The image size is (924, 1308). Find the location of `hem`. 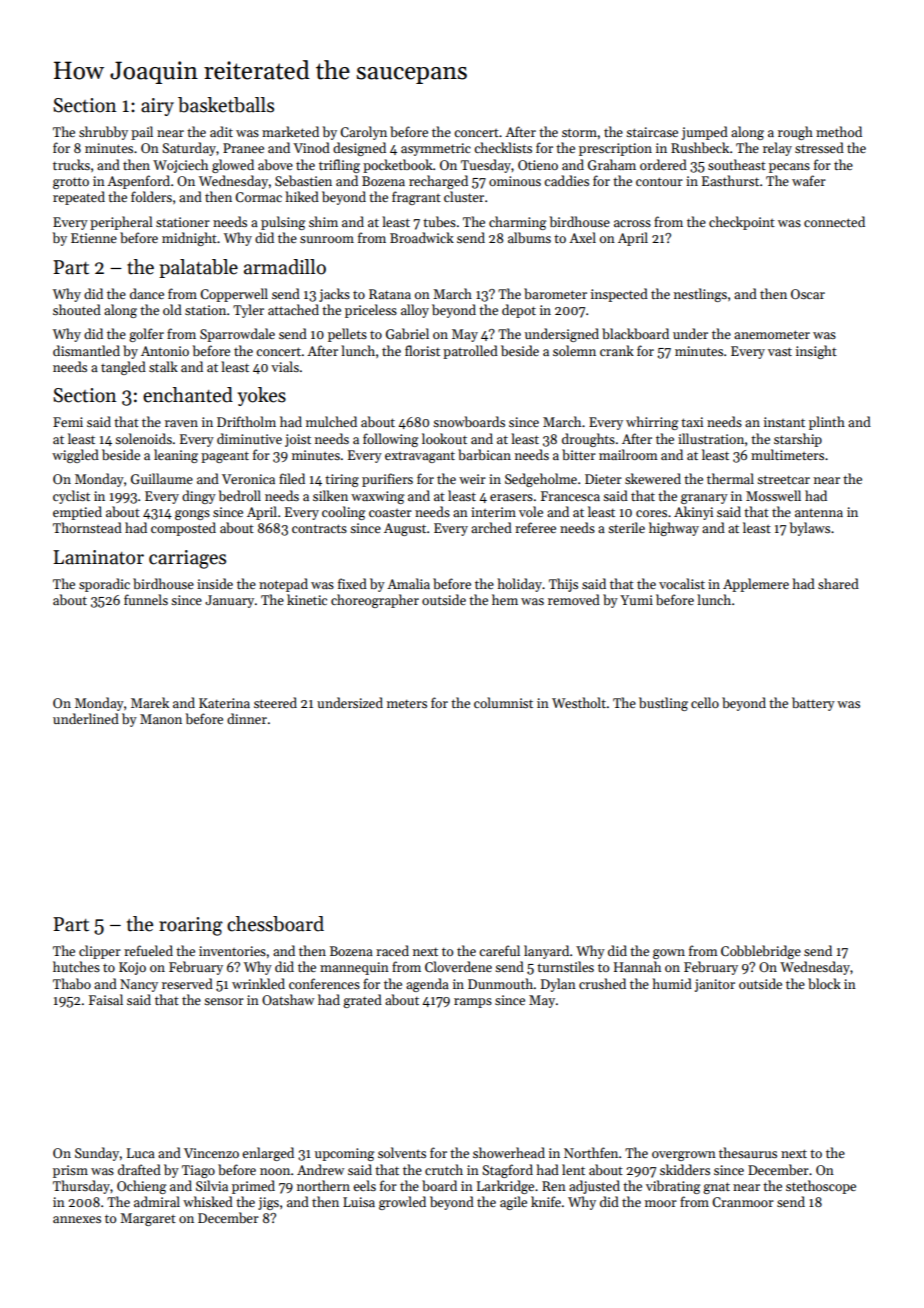

hem is located at coordinates (505, 599).
